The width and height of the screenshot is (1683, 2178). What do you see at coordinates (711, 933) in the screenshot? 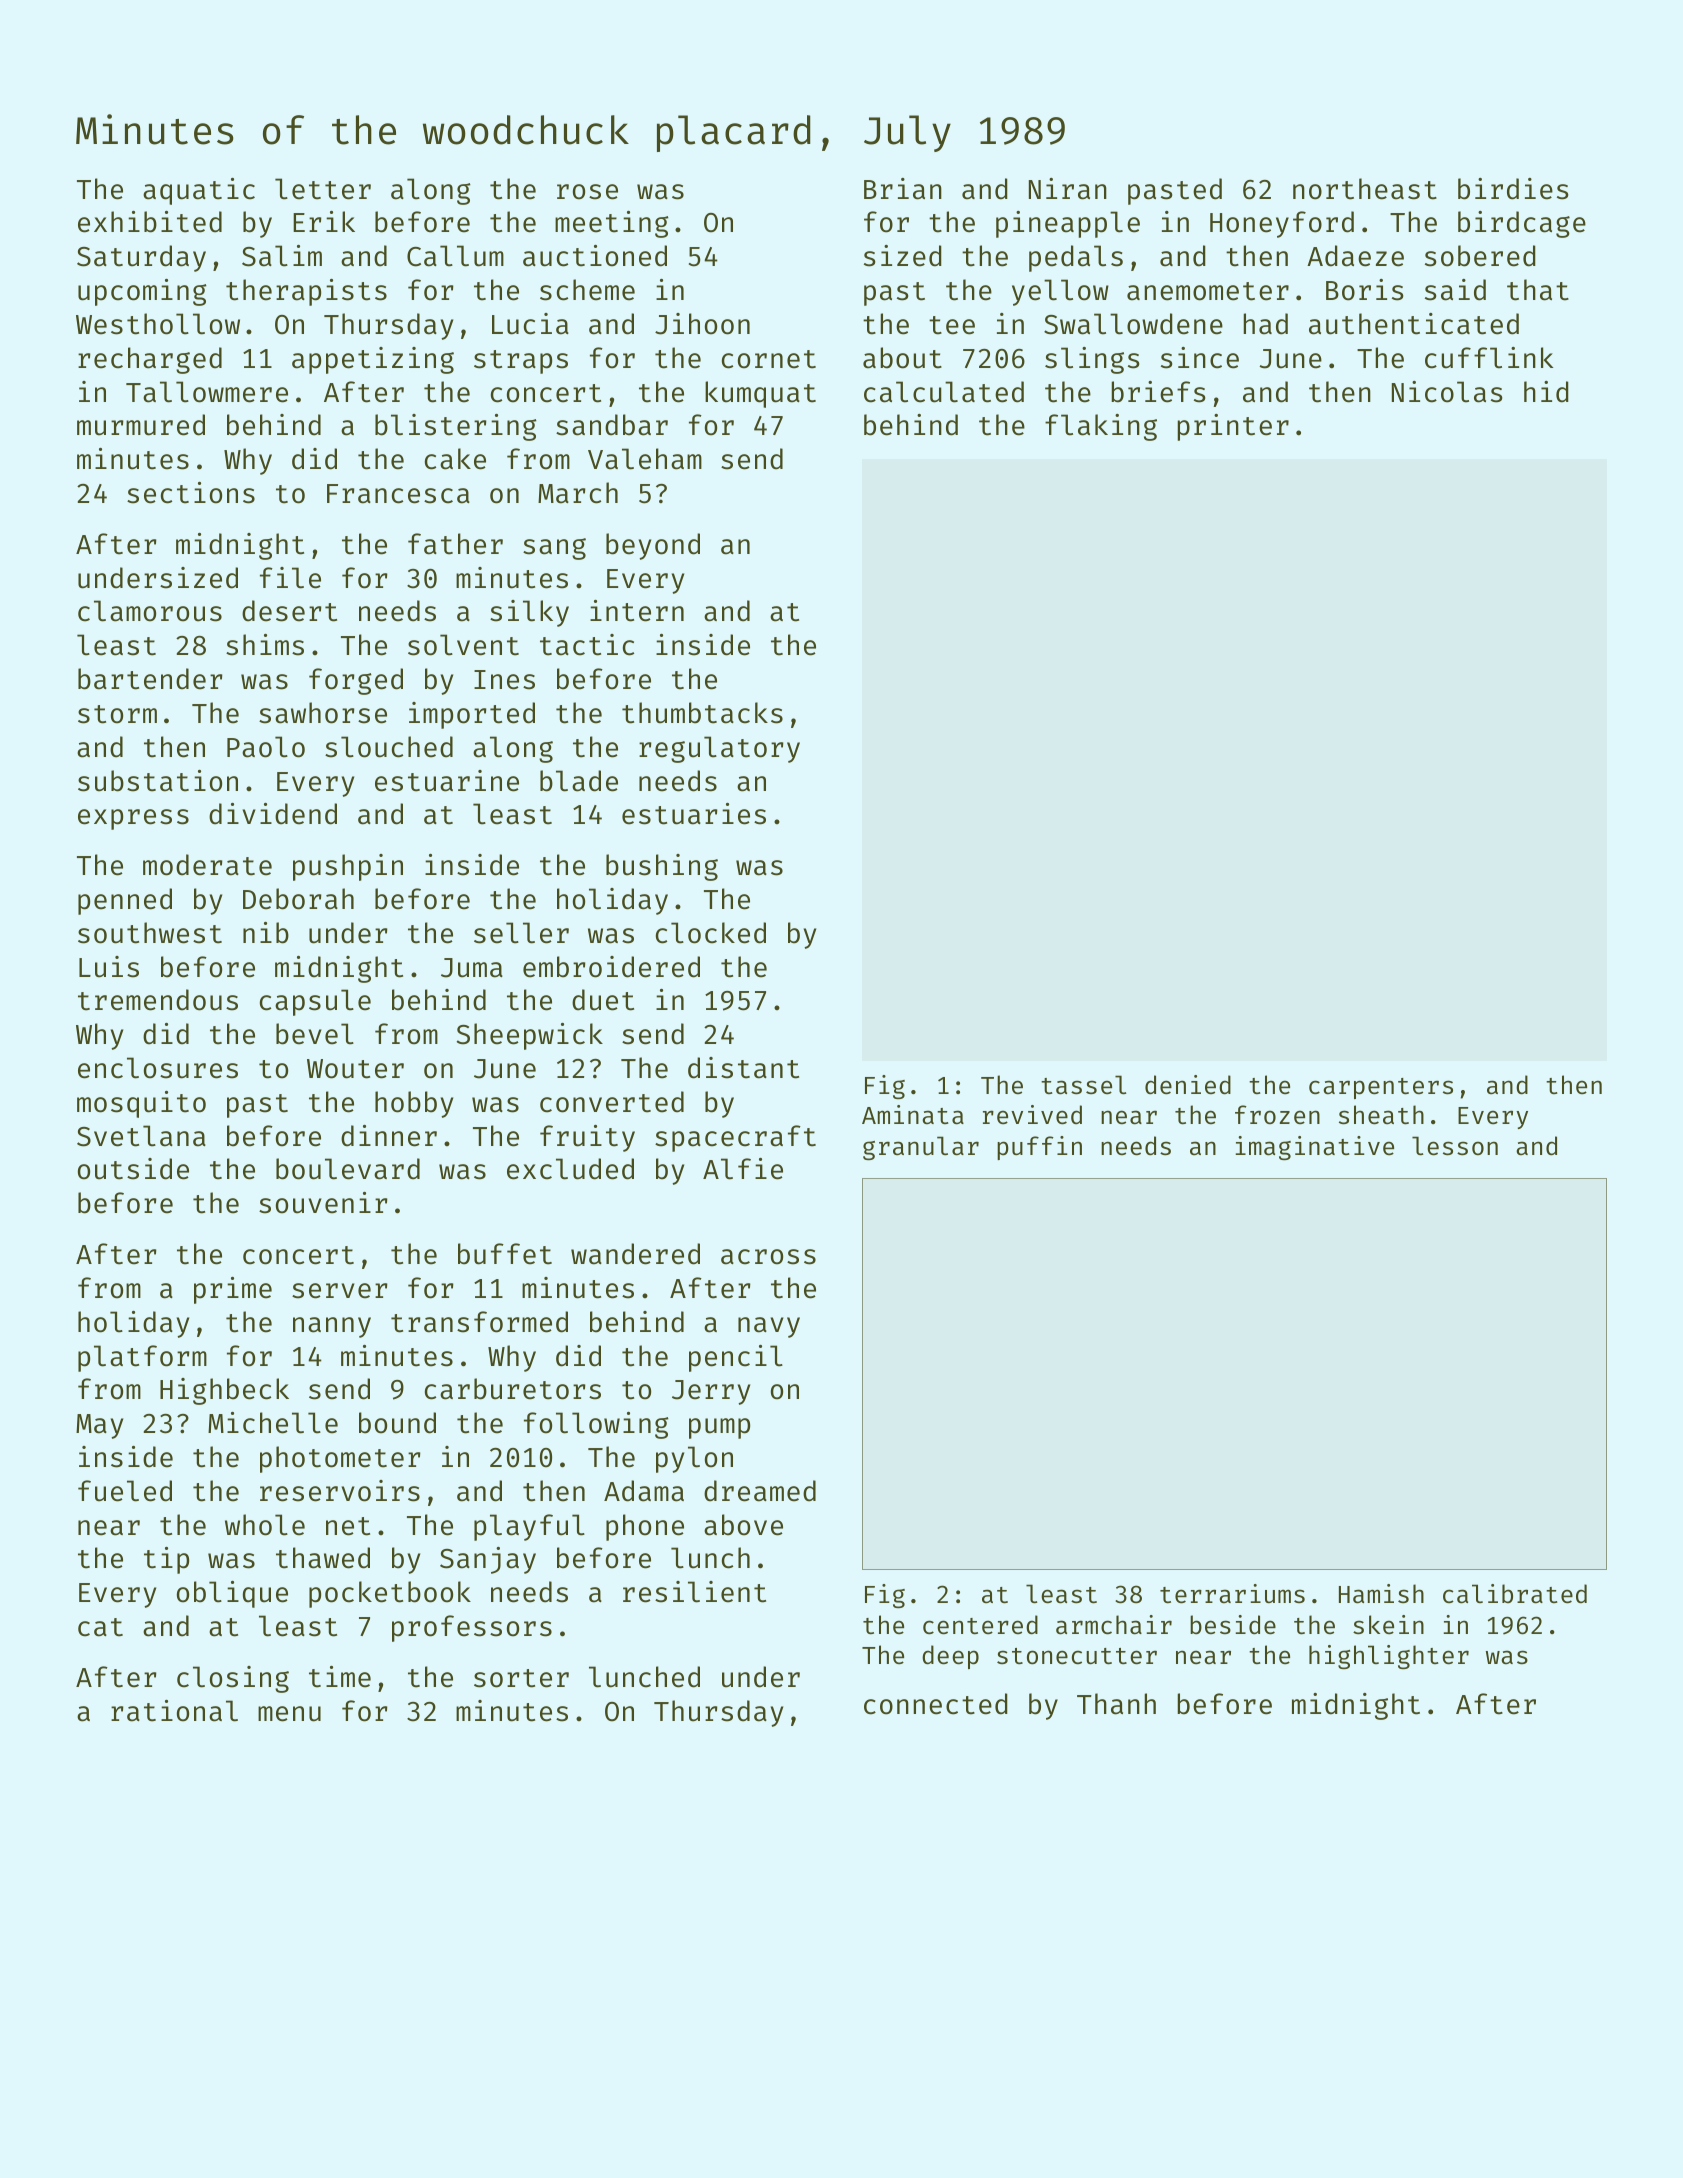
I see `clocked` at bounding box center [711, 933].
